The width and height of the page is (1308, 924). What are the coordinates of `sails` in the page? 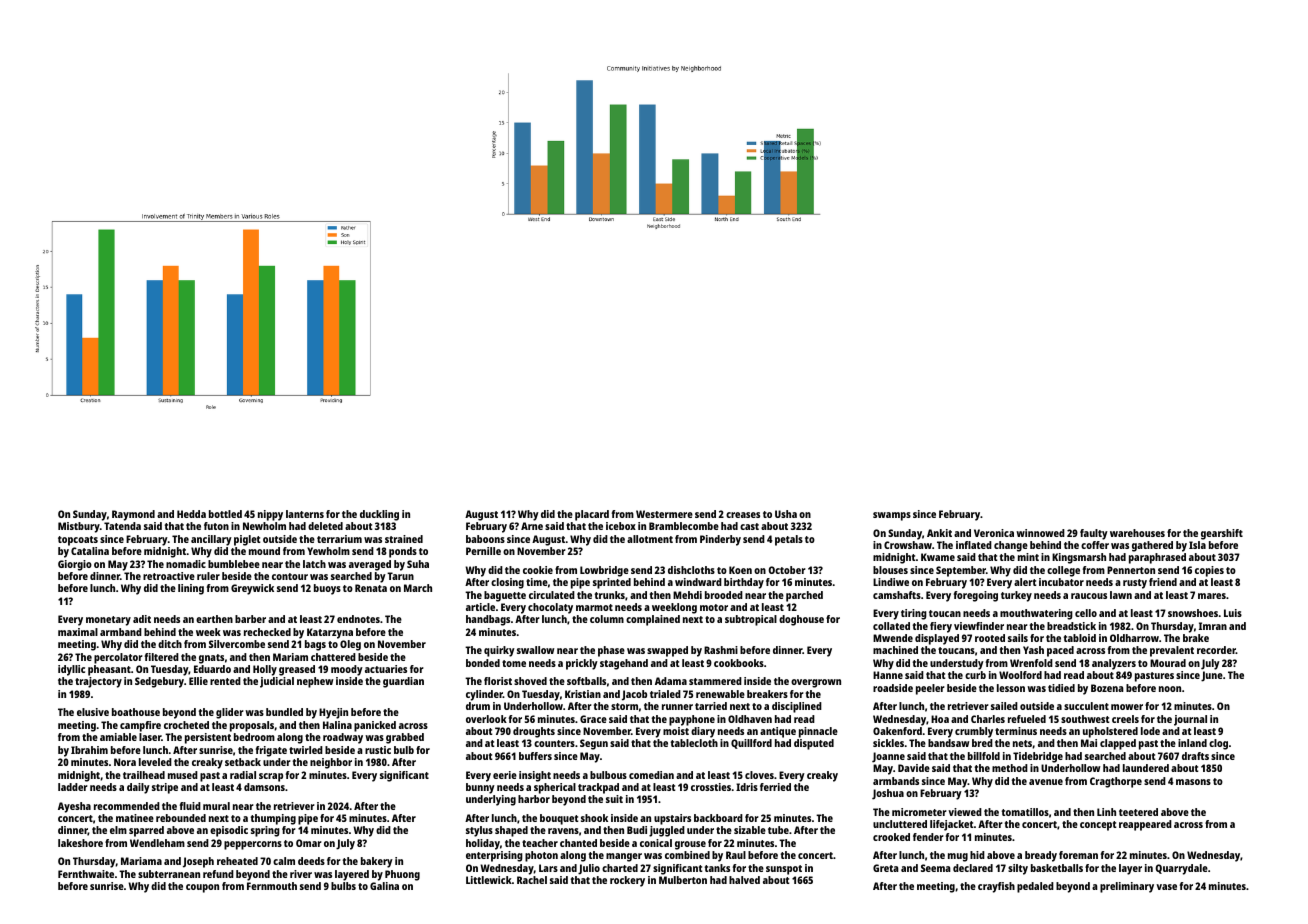 It's located at (1018, 638).
